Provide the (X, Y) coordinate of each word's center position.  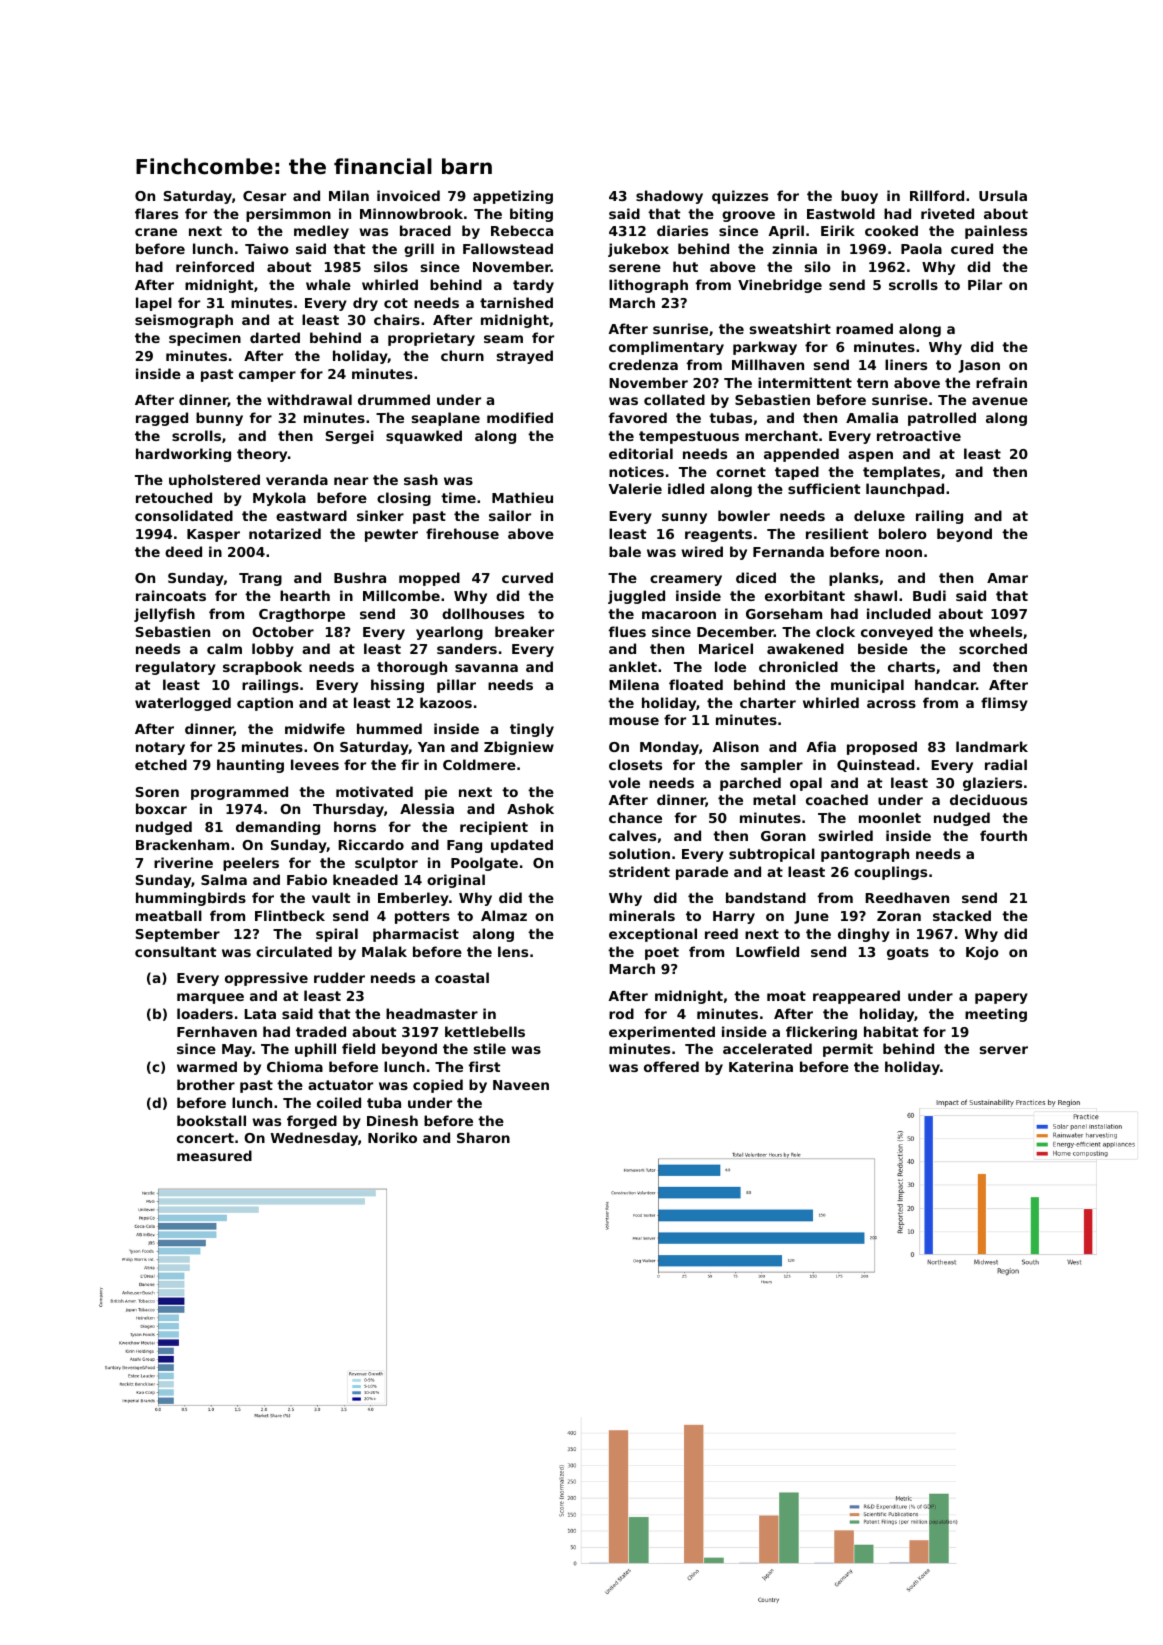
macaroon (679, 615)
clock (835, 631)
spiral (337, 935)
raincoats (171, 595)
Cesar (264, 196)
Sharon (483, 1137)
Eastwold (841, 213)
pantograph (865, 855)
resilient (837, 533)
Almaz (504, 915)
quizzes (740, 197)
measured (214, 1155)
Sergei (350, 437)
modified (520, 417)
